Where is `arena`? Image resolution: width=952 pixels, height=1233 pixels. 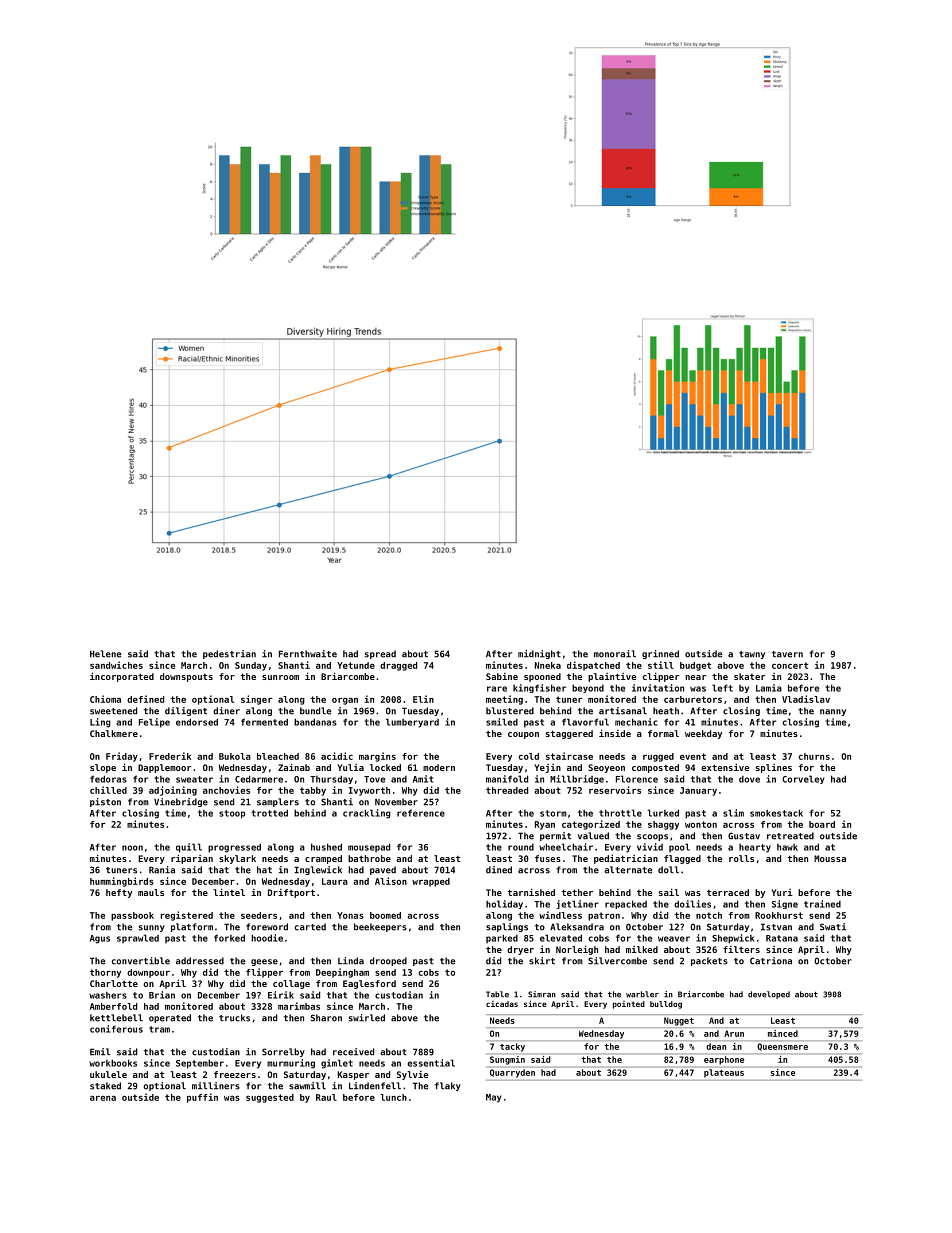
arena is located at coordinates (103, 1098).
